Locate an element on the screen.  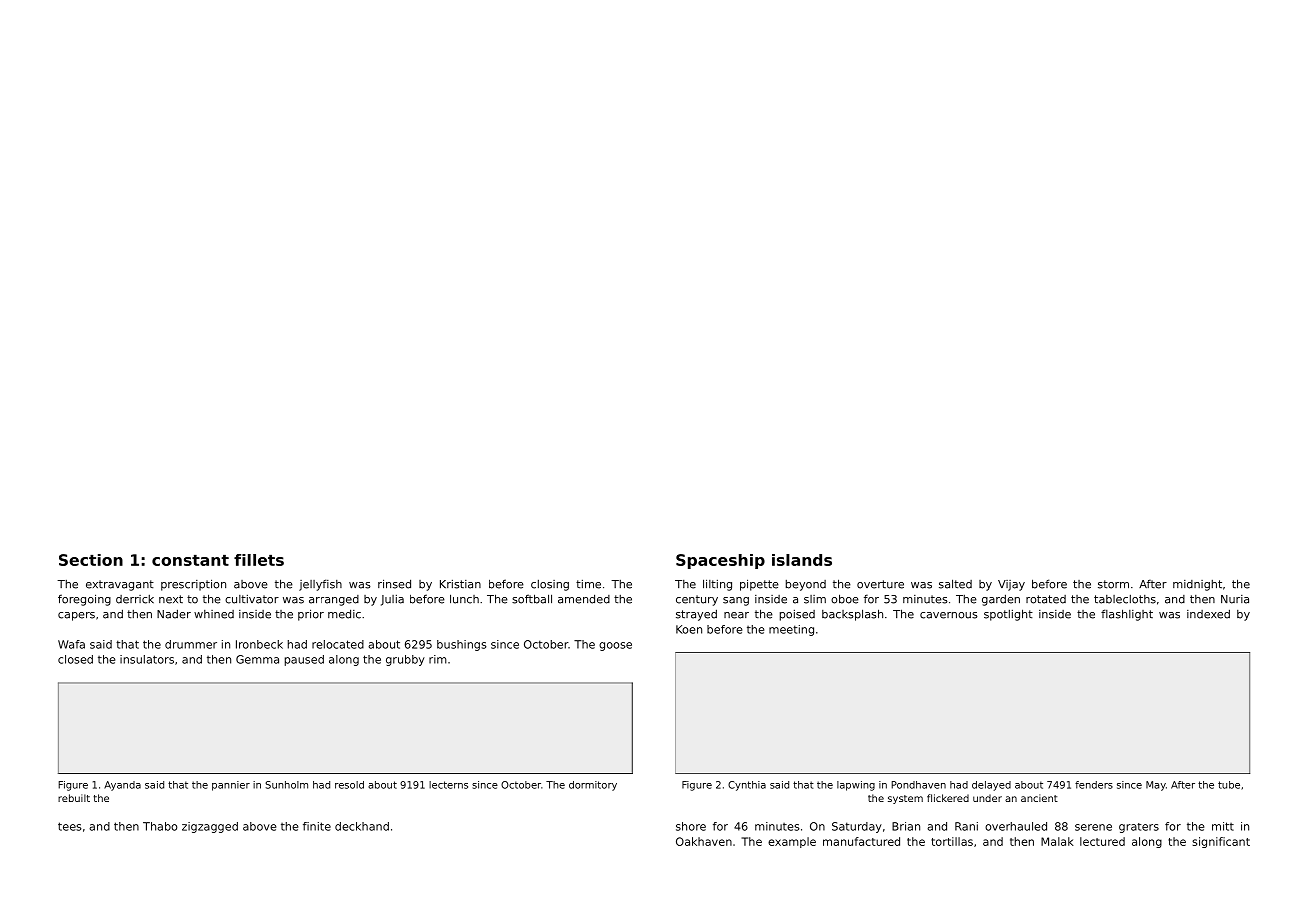
insulators is located at coordinates (147, 659).
